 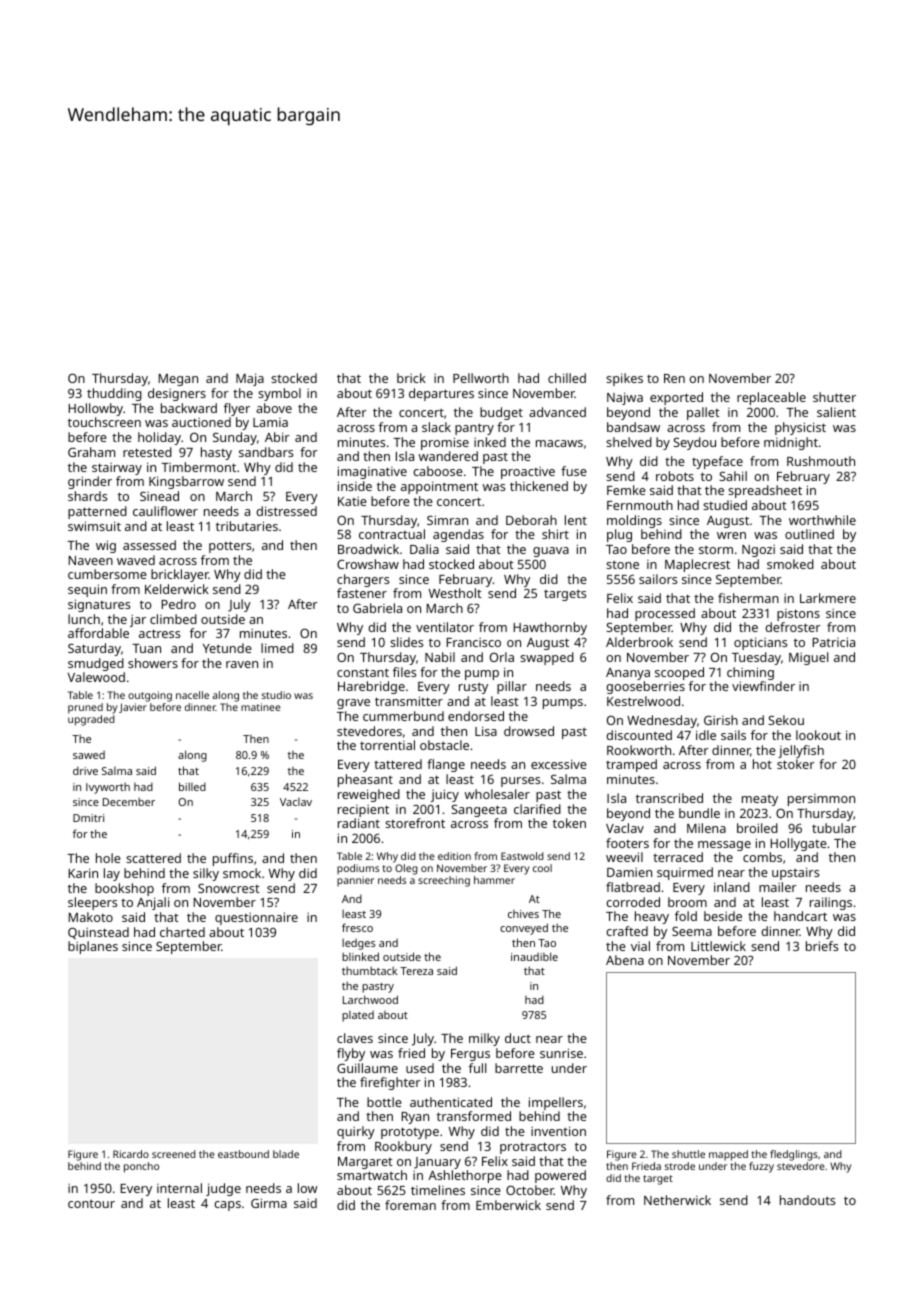 What do you see at coordinates (93, 947) in the screenshot?
I see `biplanes` at bounding box center [93, 947].
